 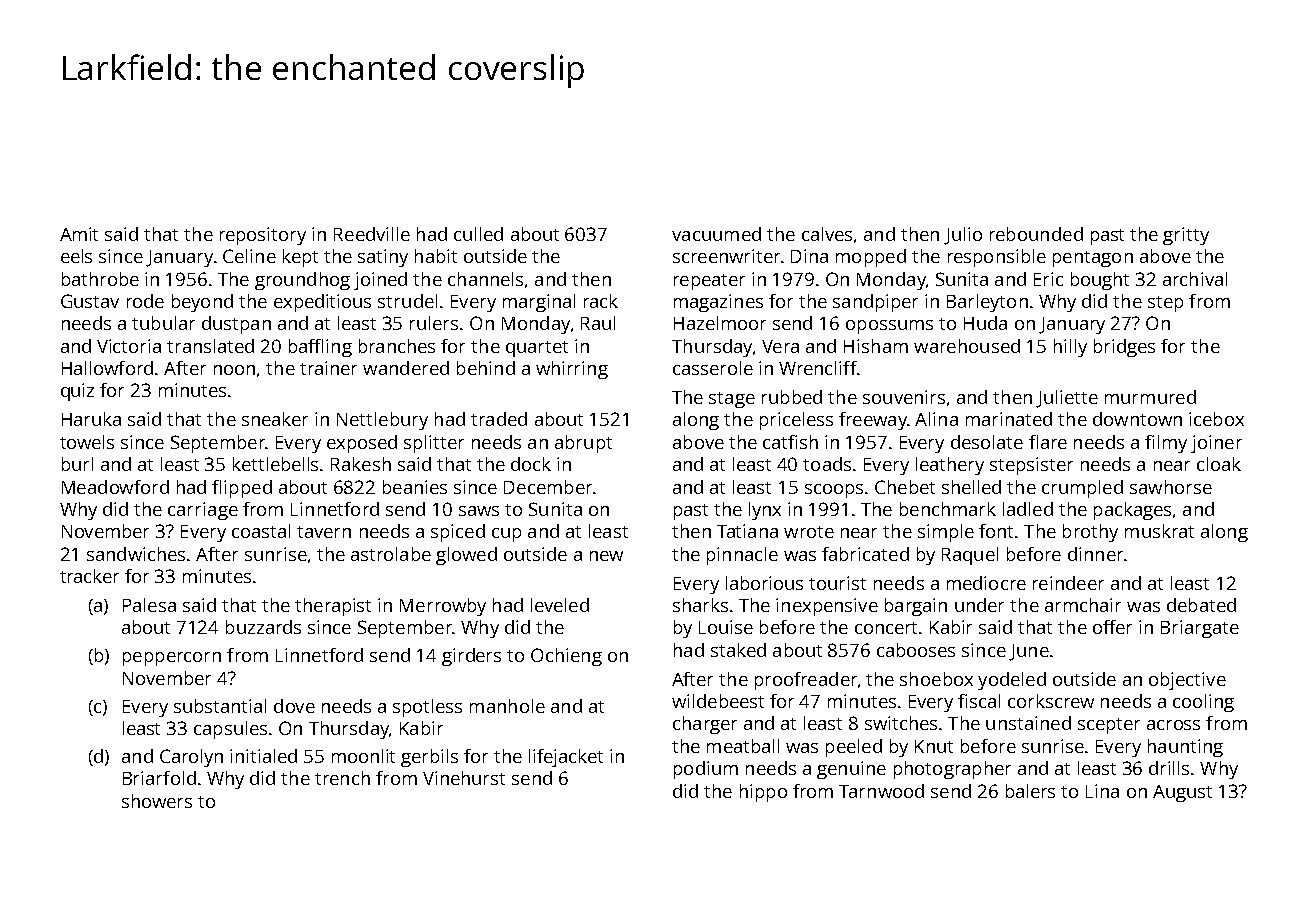 What do you see at coordinates (732, 400) in the image?
I see `stage` at bounding box center [732, 400].
